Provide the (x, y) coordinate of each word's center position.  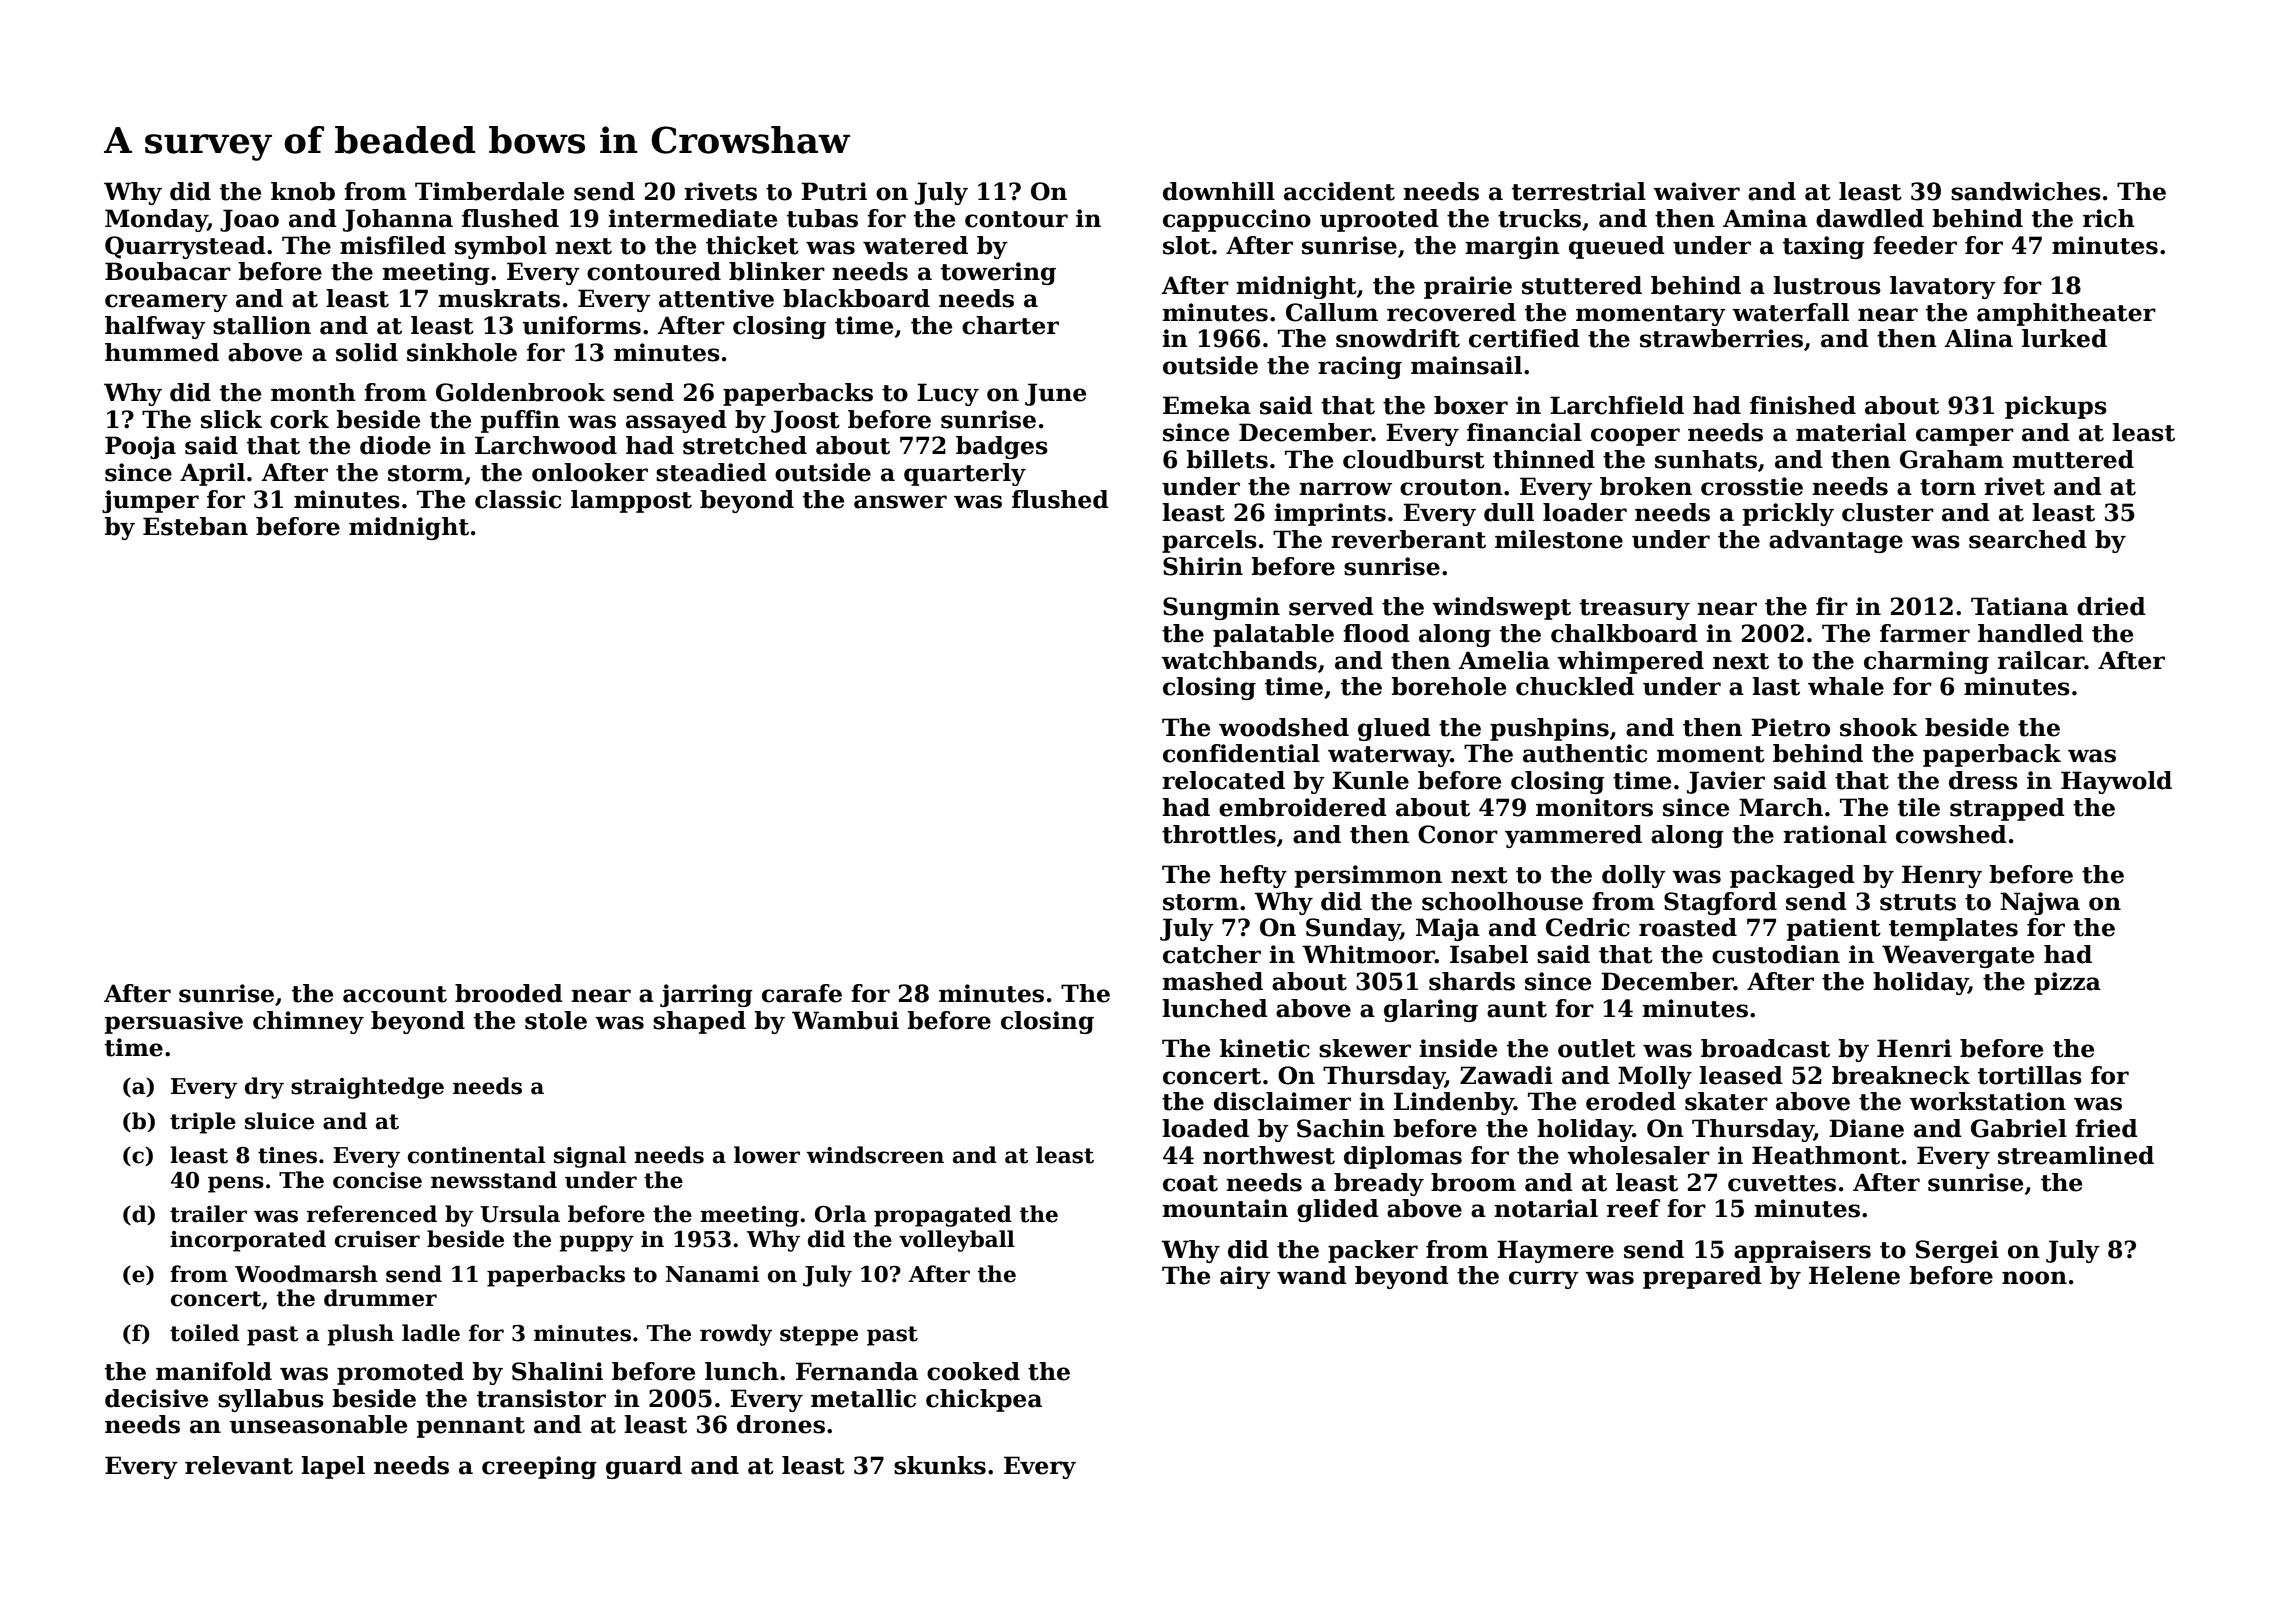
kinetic (1265, 1048)
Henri (1914, 1048)
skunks (940, 1465)
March (1781, 807)
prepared (1702, 1277)
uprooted (1379, 220)
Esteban (195, 526)
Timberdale (489, 191)
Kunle (1370, 780)
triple (203, 1123)
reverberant (1408, 539)
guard (644, 1467)
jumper (150, 501)
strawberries (1721, 338)
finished (1803, 405)
